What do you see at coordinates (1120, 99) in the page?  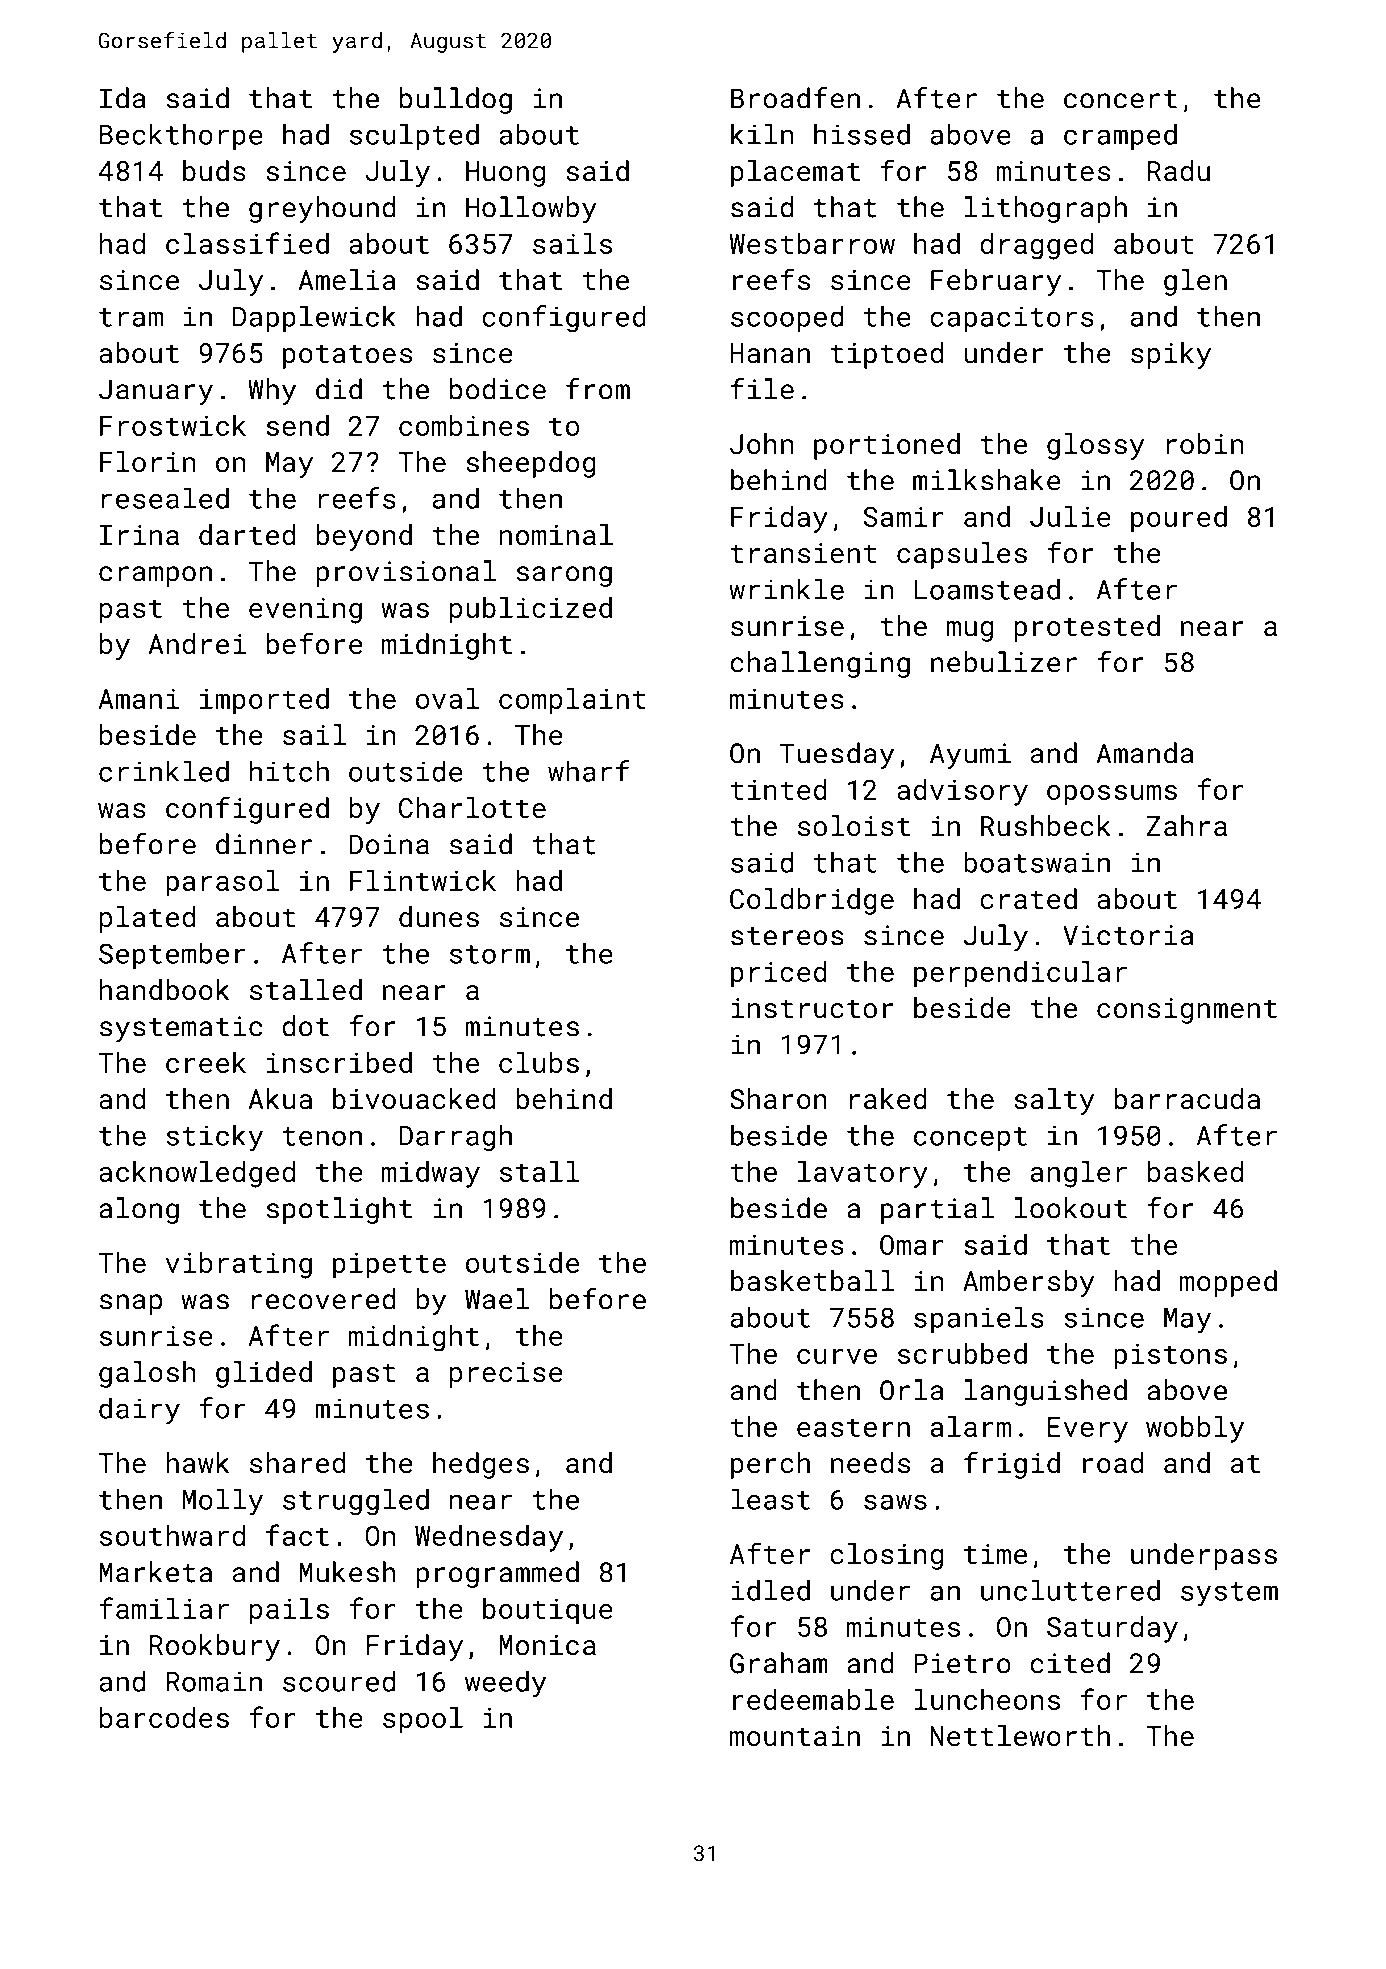 I see `concert` at bounding box center [1120, 99].
